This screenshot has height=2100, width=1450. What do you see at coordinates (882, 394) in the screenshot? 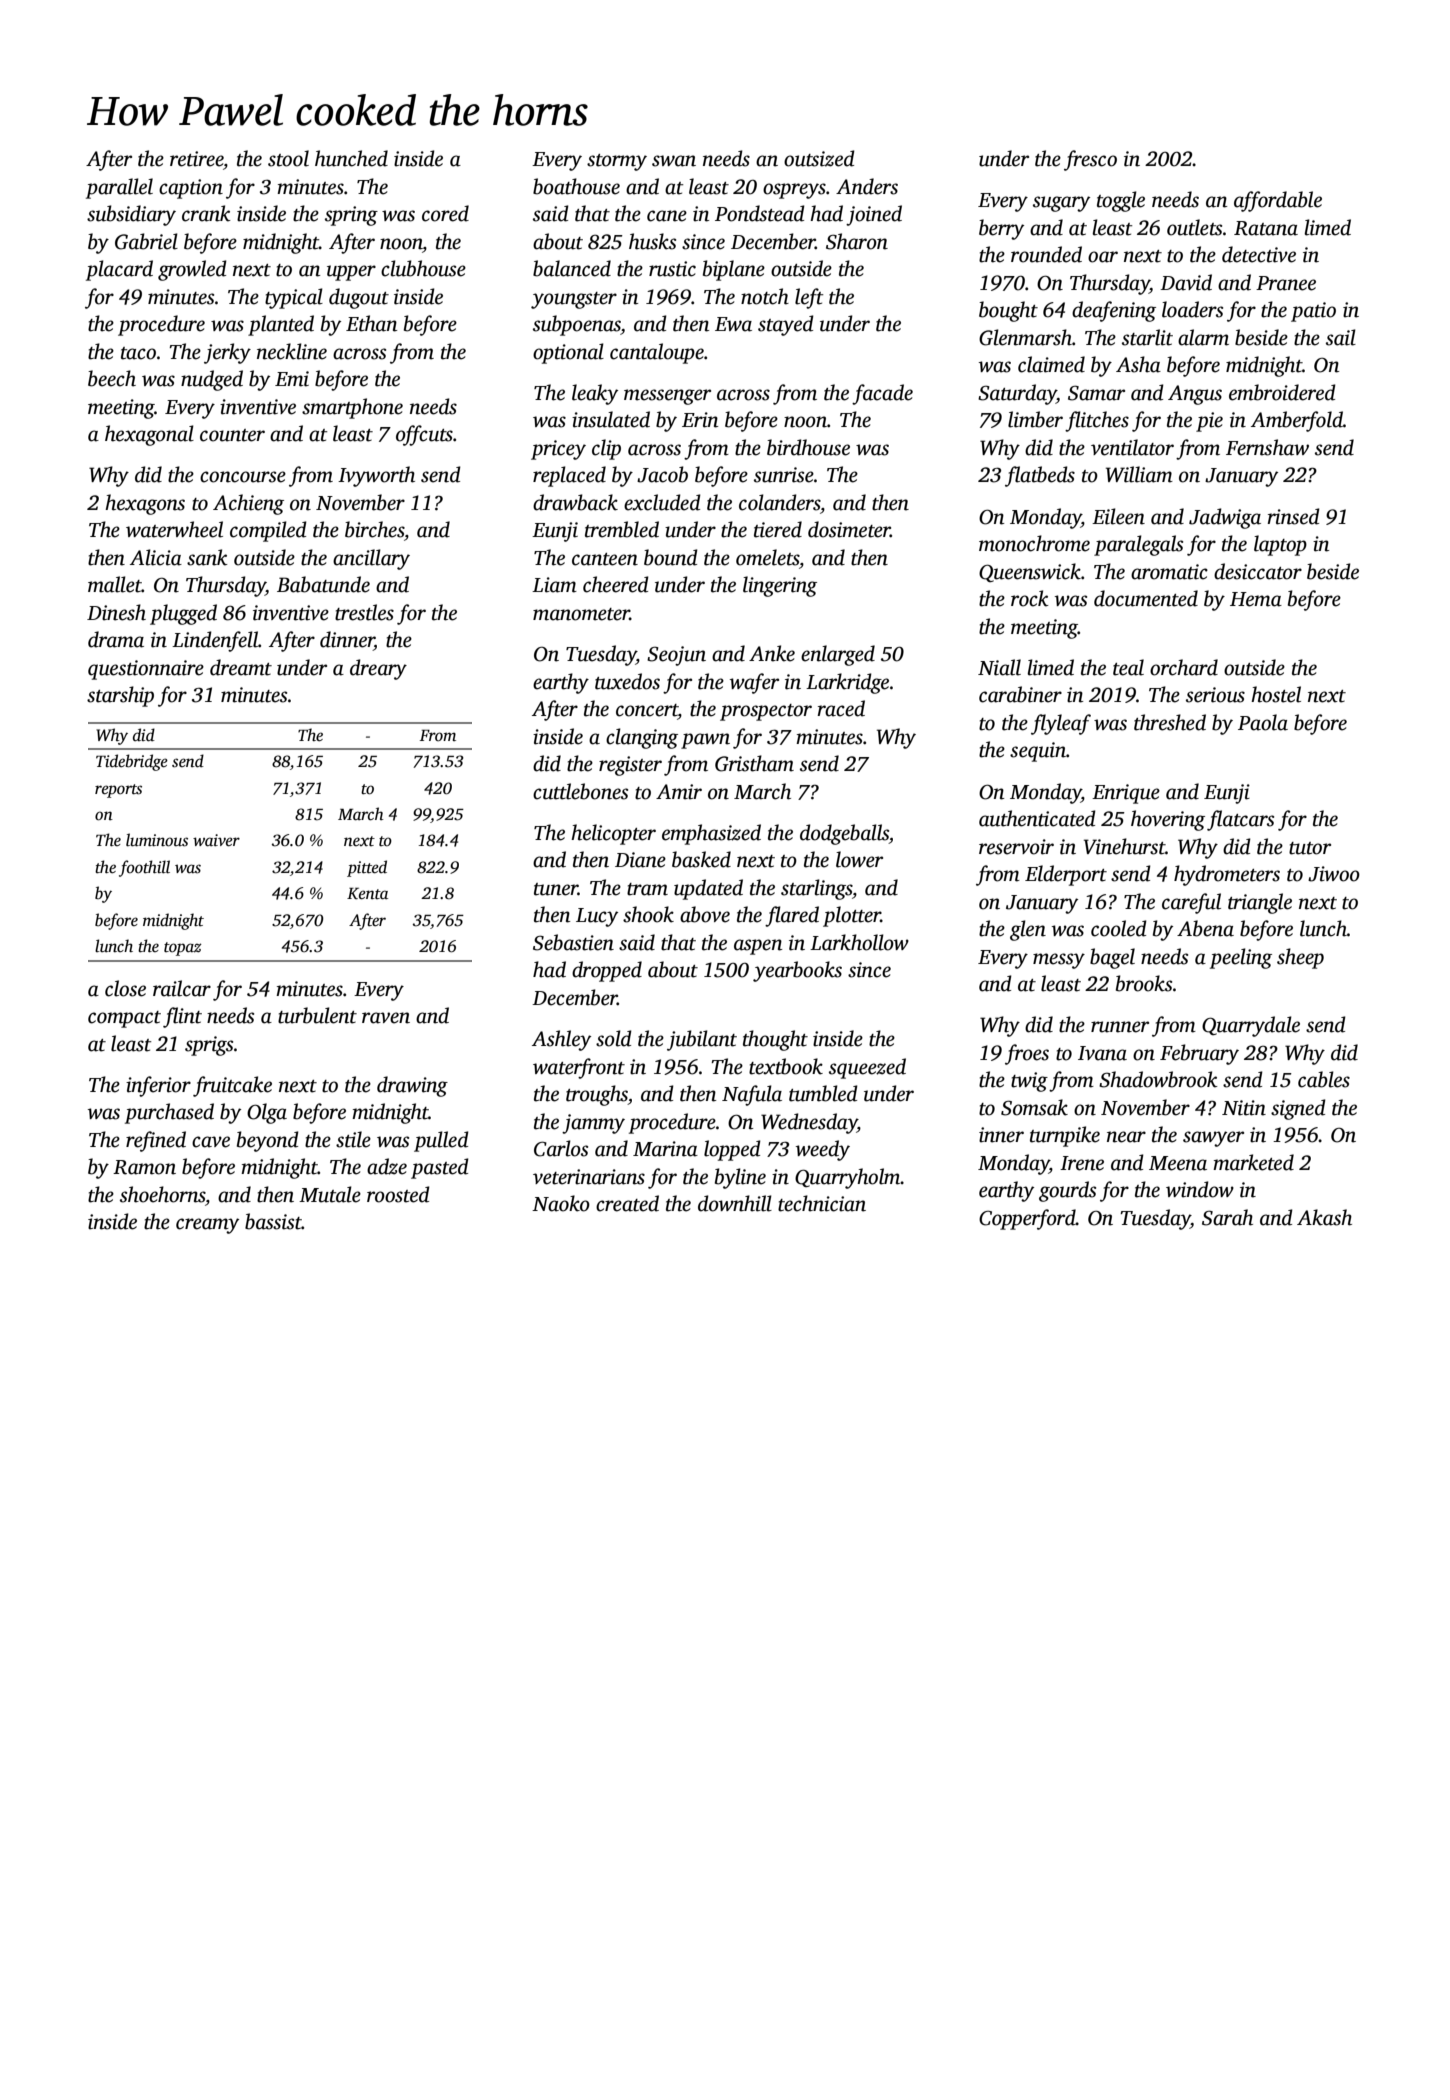
I see `facade` at bounding box center [882, 394].
